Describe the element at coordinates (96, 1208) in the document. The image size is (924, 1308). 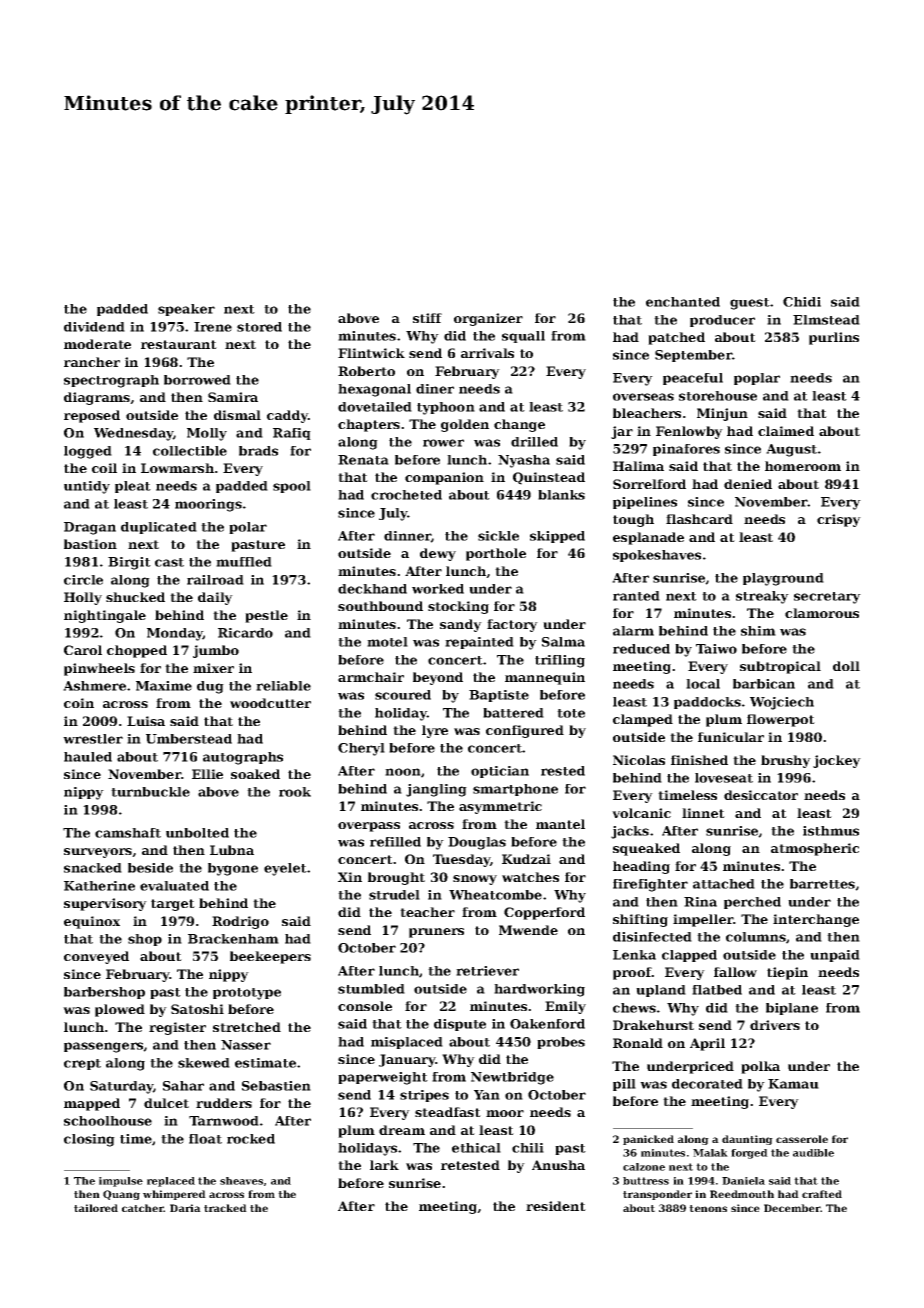
I see `tailored` at that location.
